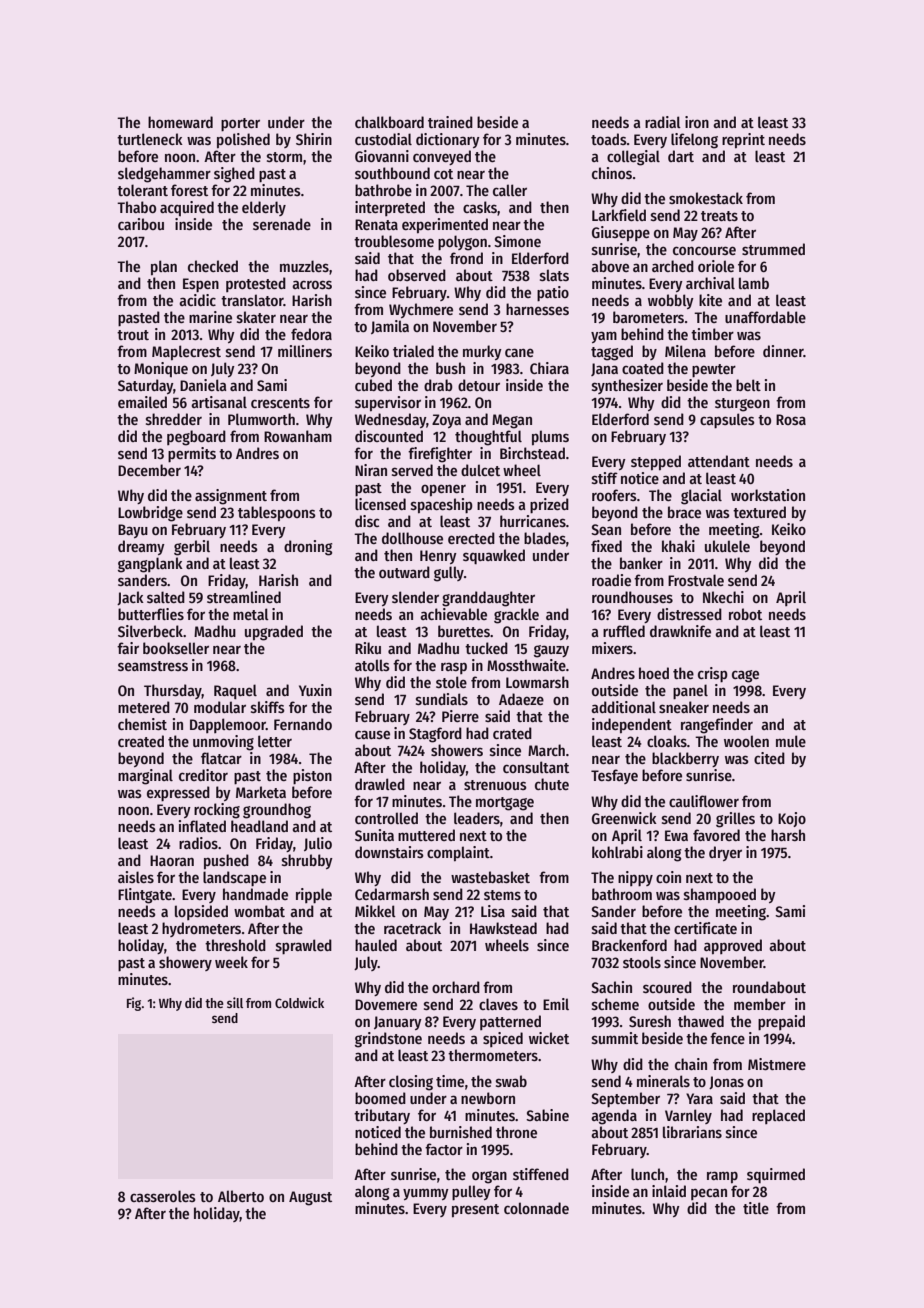 The height and width of the document is (1308, 924). I want to click on Saturday, so click(145, 386).
